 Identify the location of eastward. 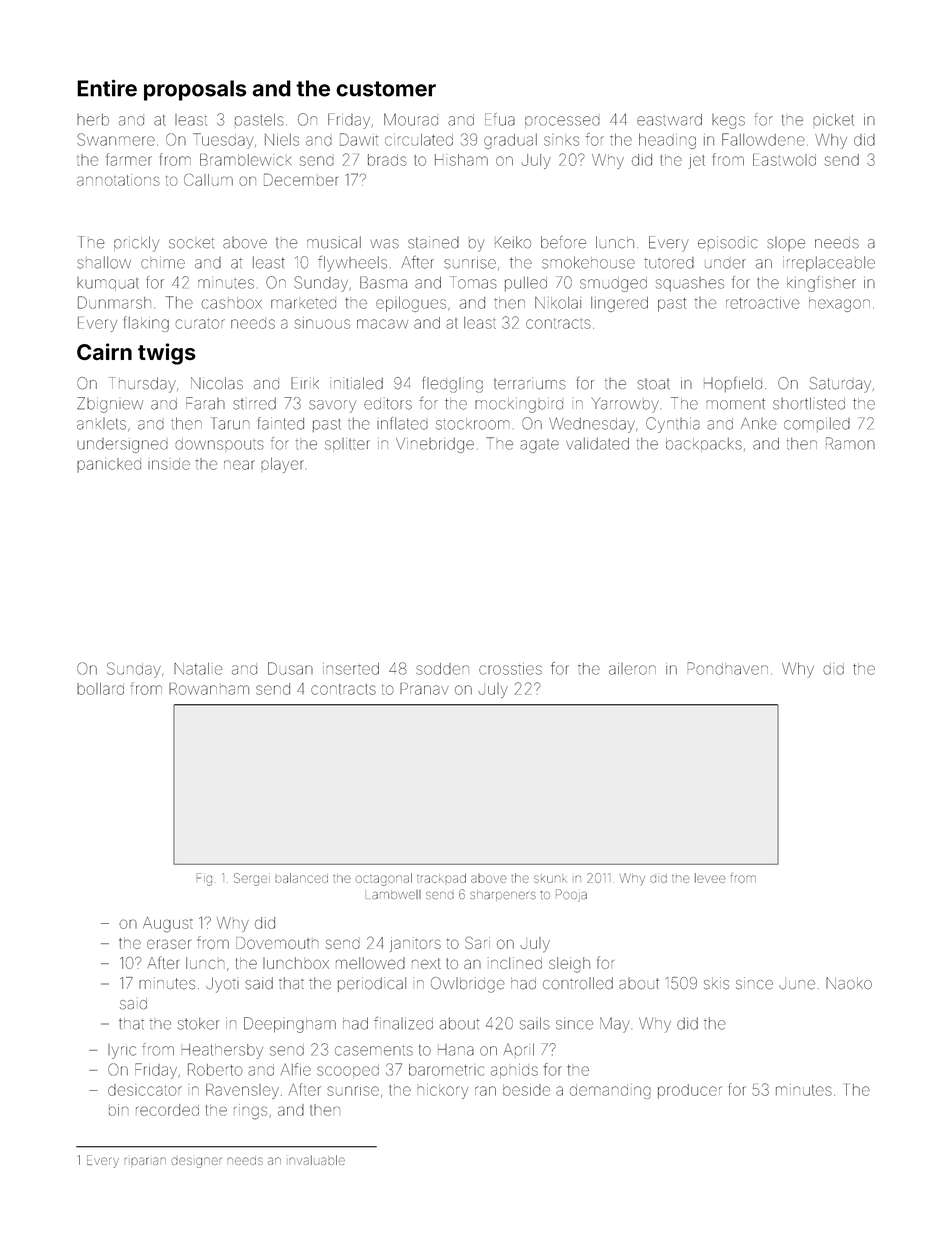
(669, 120).
